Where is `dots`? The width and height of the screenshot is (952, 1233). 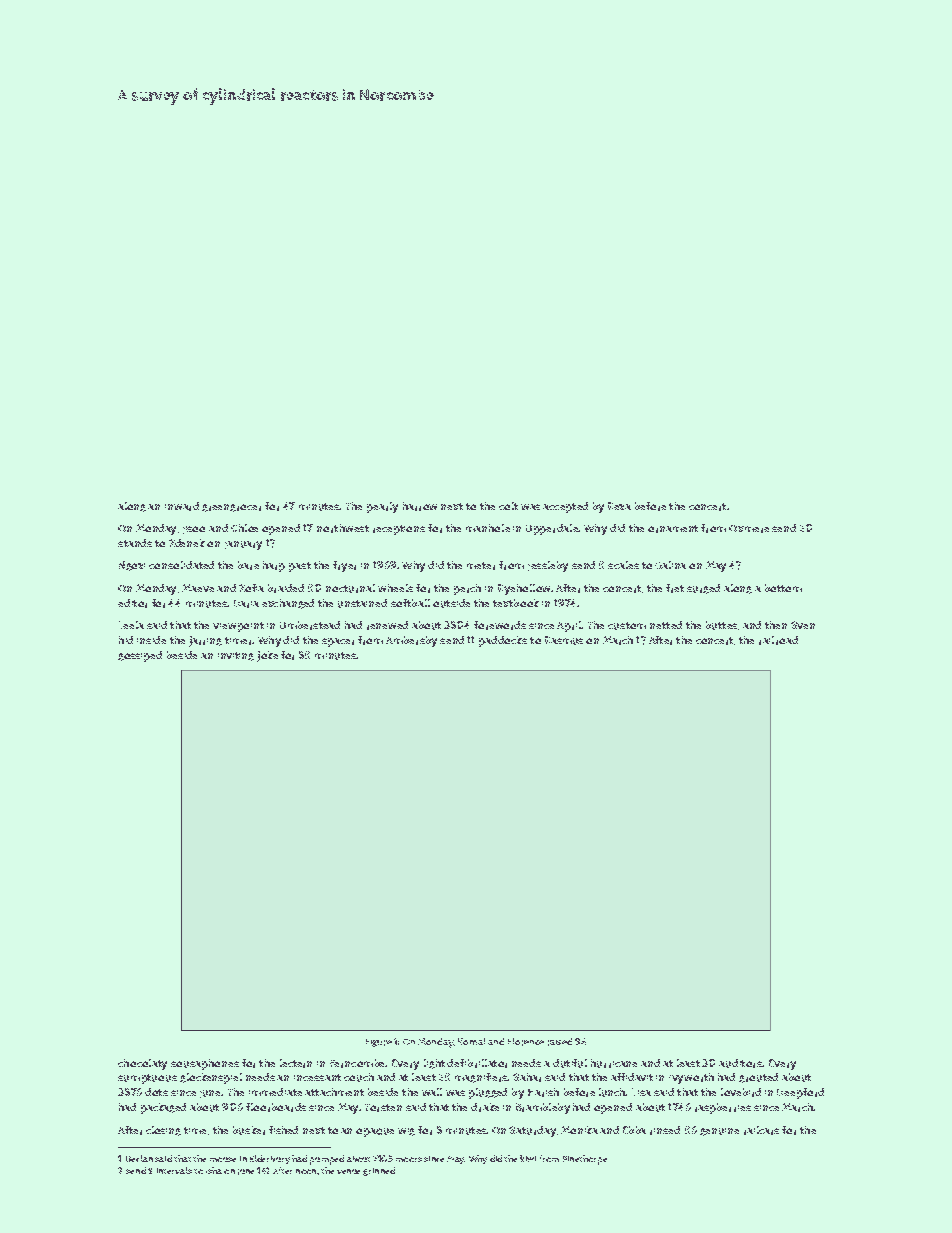 dots is located at coordinates (156, 1092).
